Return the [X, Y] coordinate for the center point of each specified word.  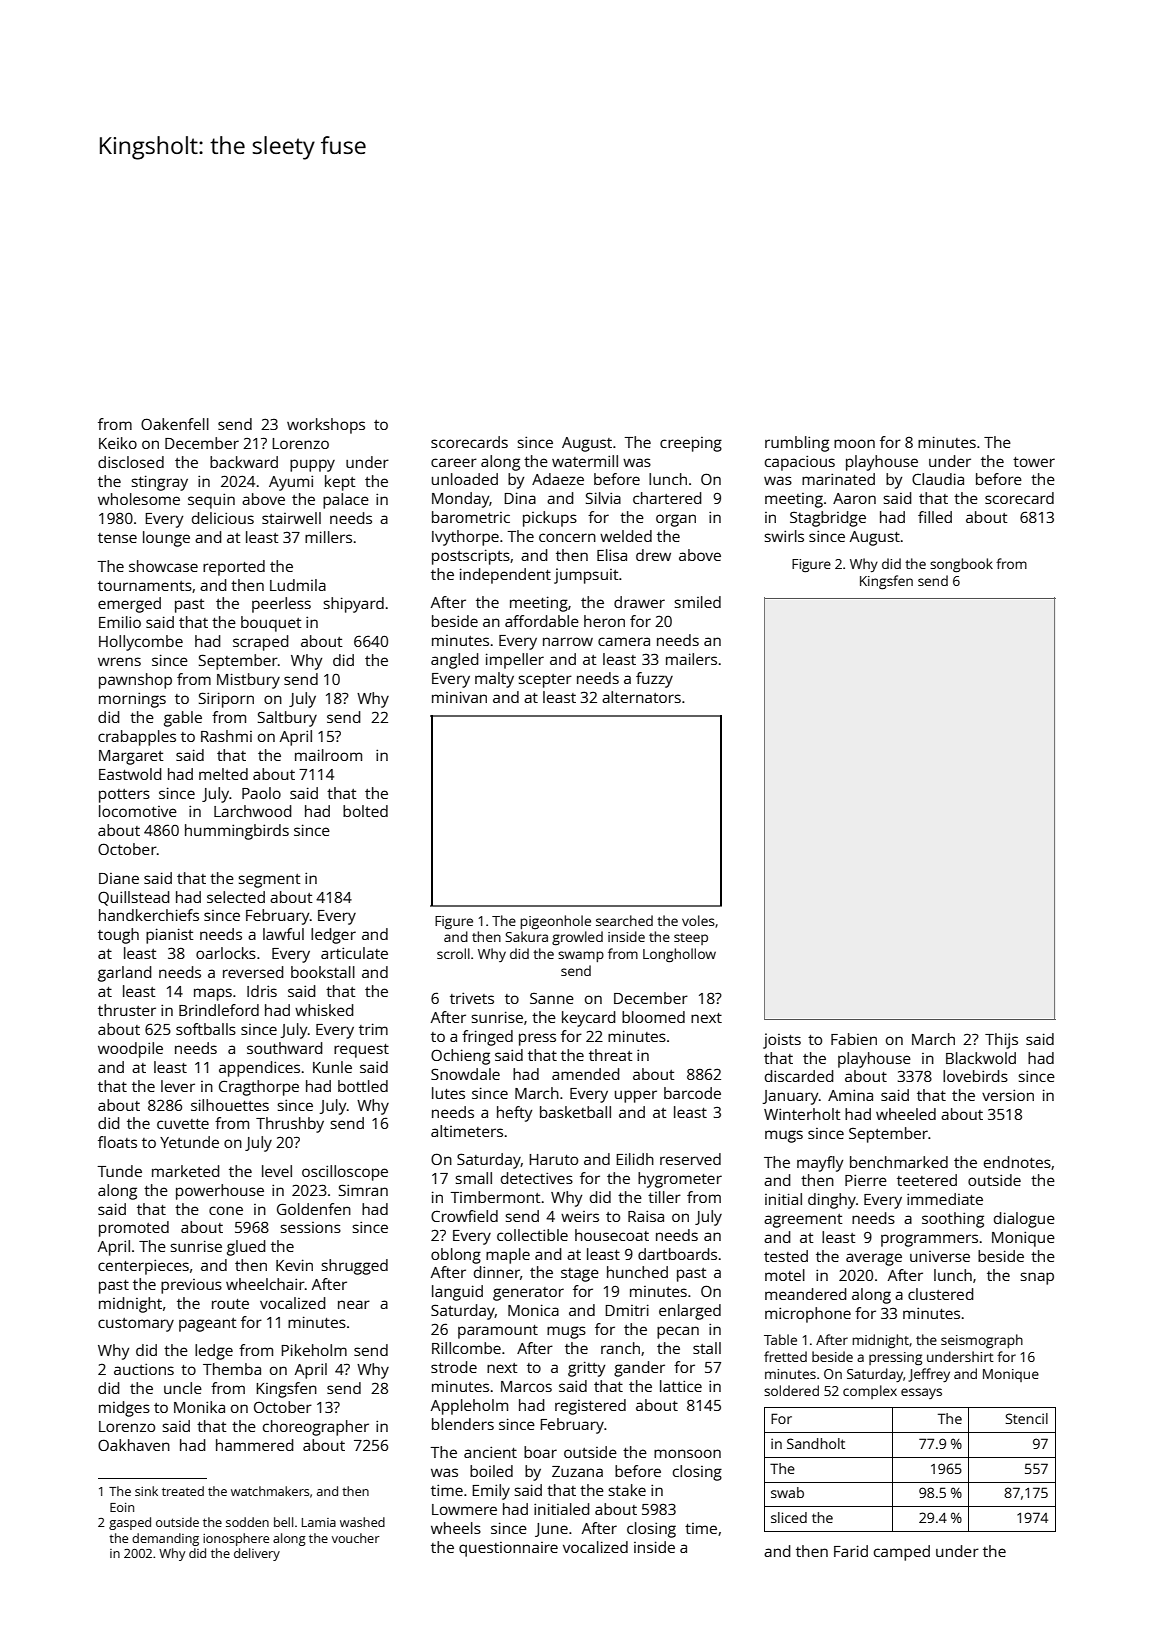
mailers [691, 659]
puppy [312, 465]
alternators [641, 697]
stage [580, 1275]
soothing [953, 1220]
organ [676, 520]
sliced [789, 1517]
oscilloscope [345, 1173]
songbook [961, 565]
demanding [165, 1539]
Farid [851, 1551]
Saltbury [287, 719]
